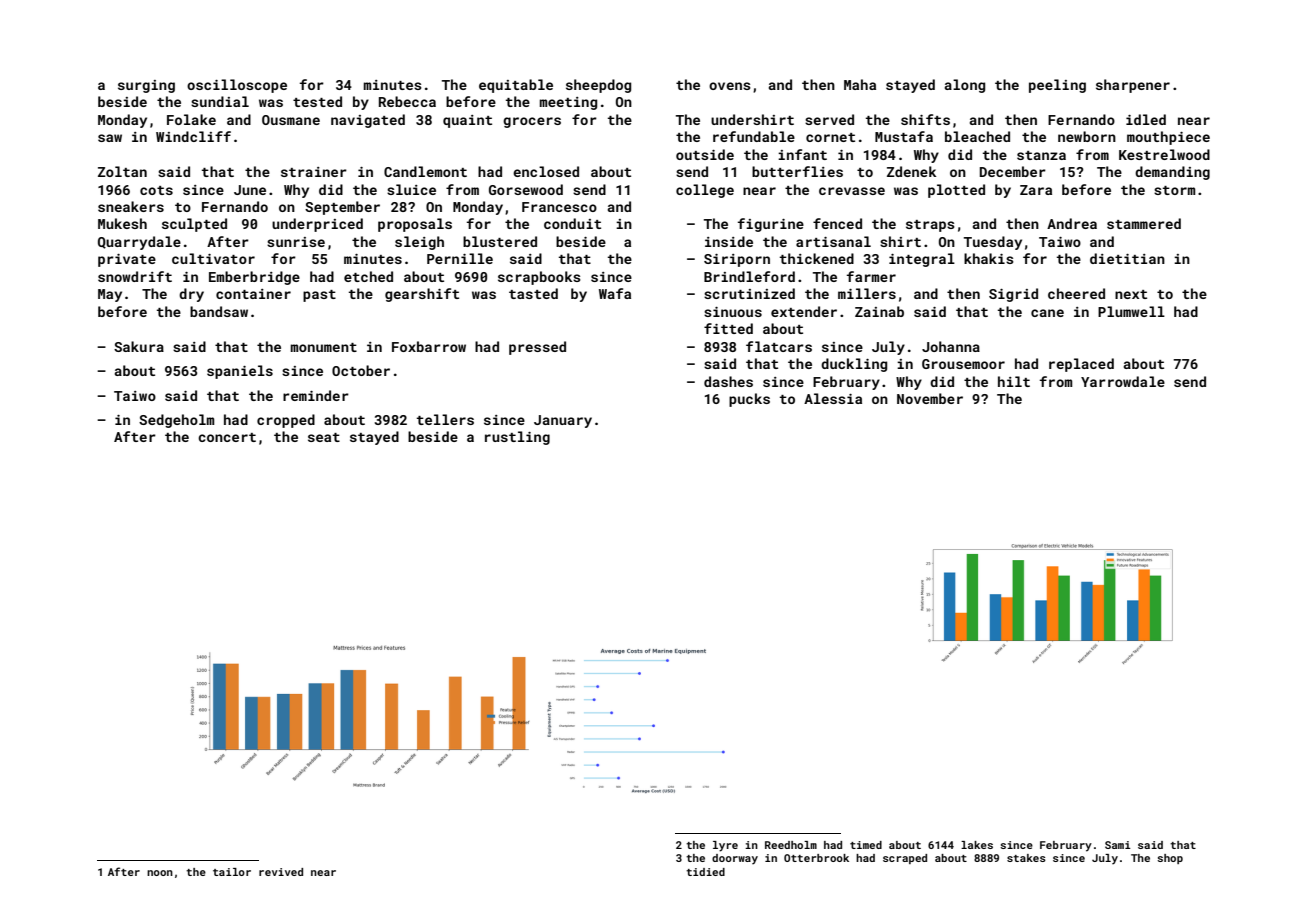 The height and width of the document is (924, 1308). I want to click on surging, so click(146, 86).
